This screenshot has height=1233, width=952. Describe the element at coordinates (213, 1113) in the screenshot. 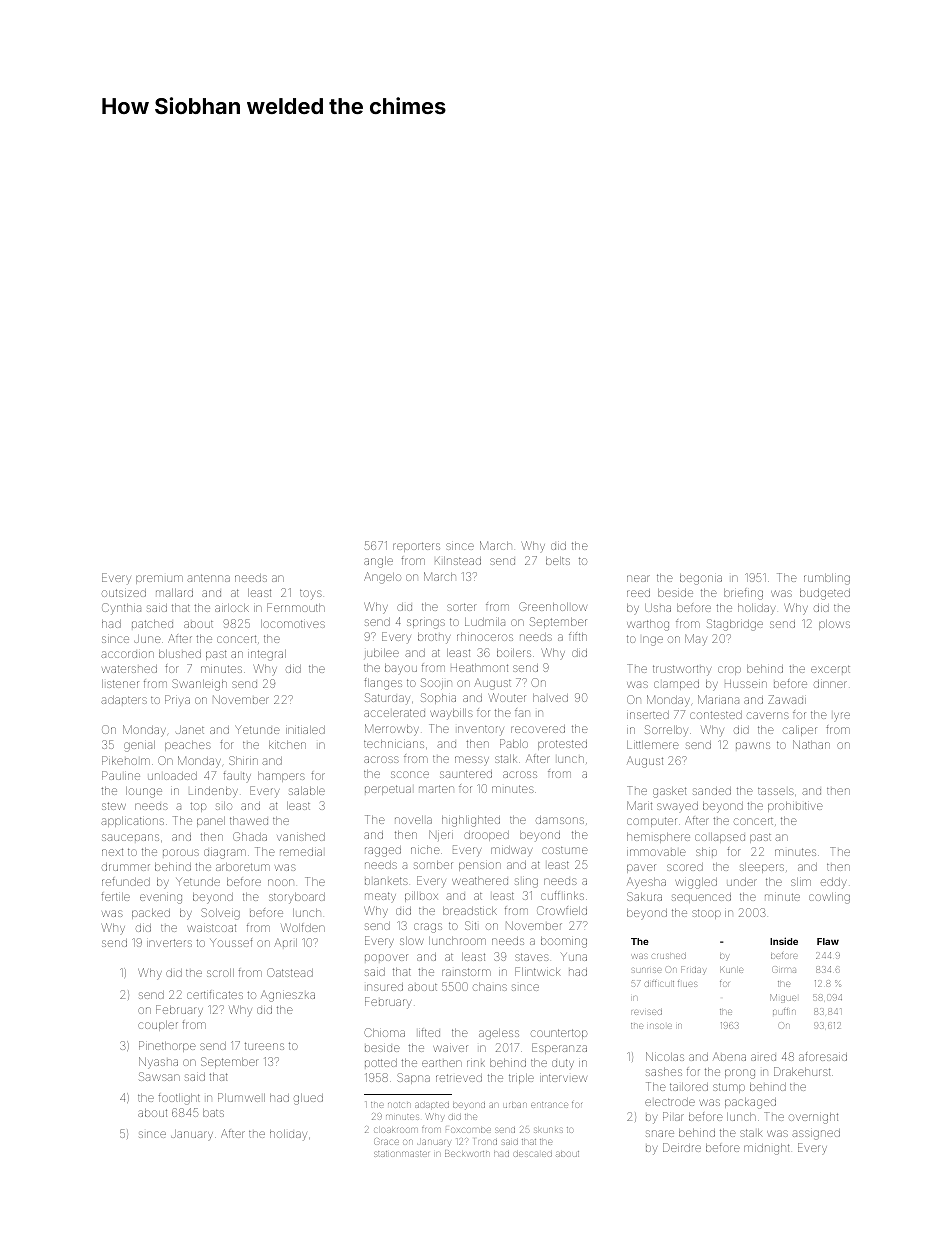

I see `bats` at that location.
